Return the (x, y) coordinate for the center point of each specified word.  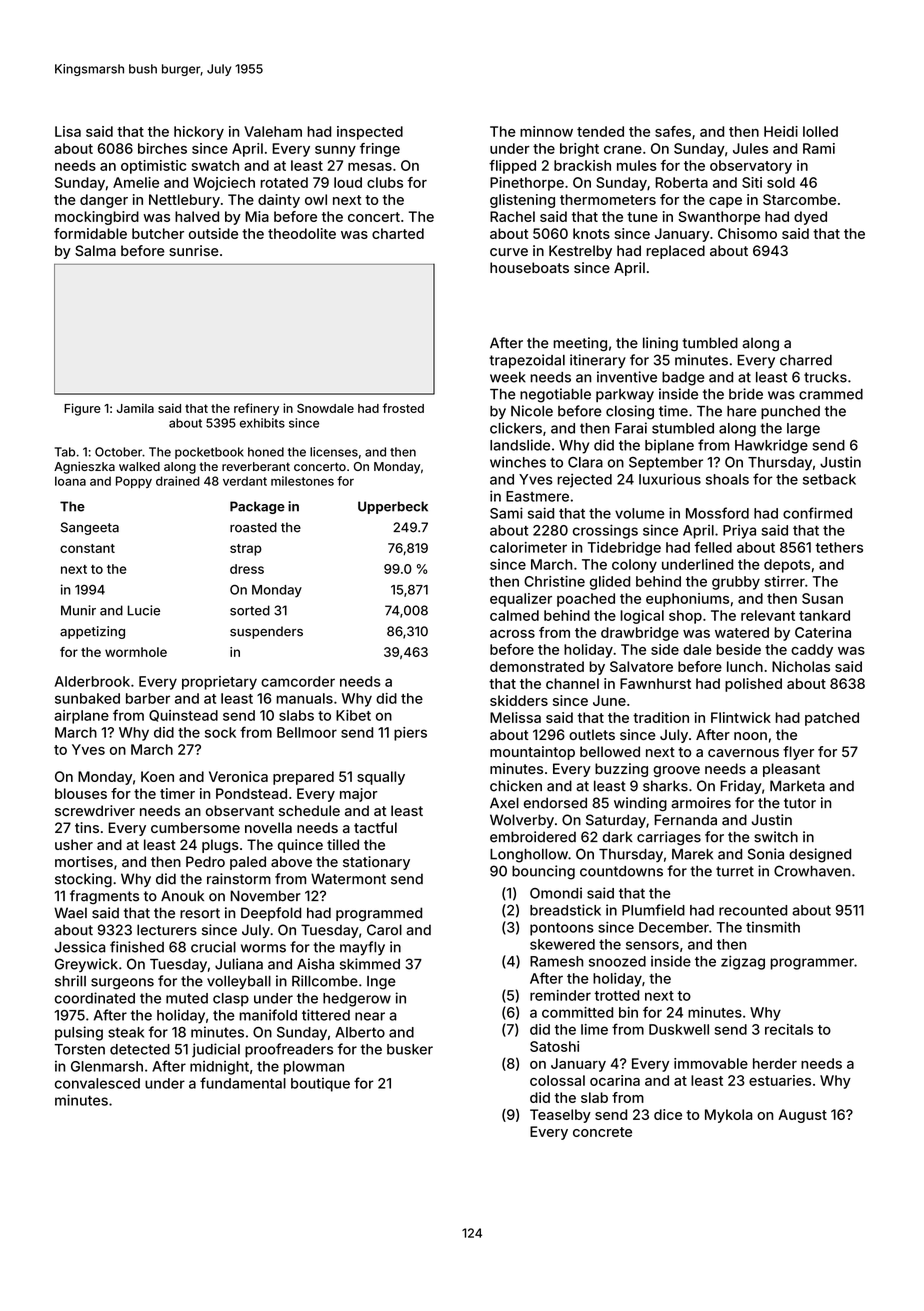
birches (162, 148)
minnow (546, 131)
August (802, 1116)
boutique (320, 1085)
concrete (602, 1132)
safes (673, 131)
